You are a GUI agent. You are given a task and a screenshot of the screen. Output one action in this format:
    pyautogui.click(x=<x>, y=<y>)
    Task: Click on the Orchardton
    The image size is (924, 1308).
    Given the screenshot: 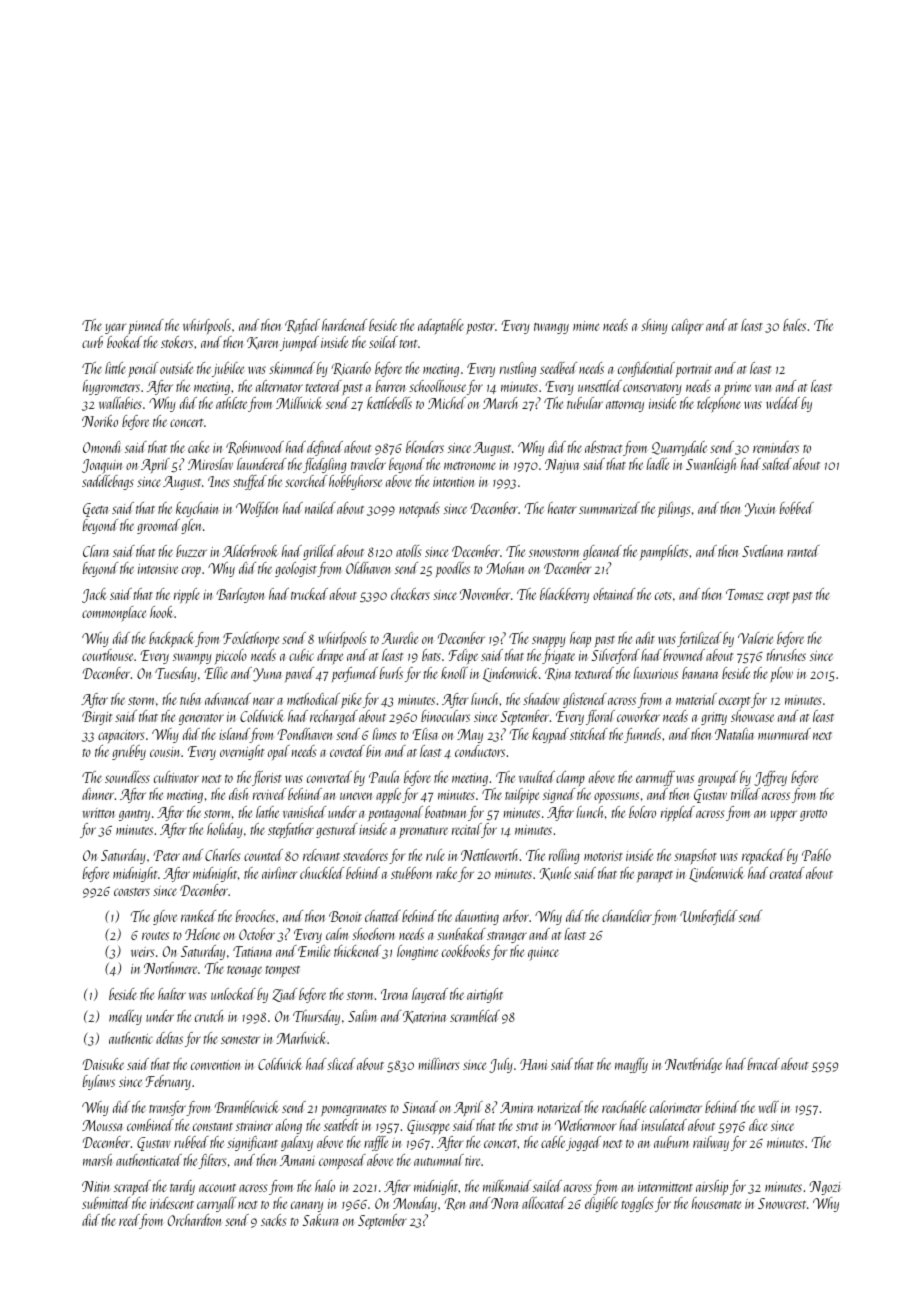 What is the action you would take?
    pyautogui.click(x=194, y=1220)
